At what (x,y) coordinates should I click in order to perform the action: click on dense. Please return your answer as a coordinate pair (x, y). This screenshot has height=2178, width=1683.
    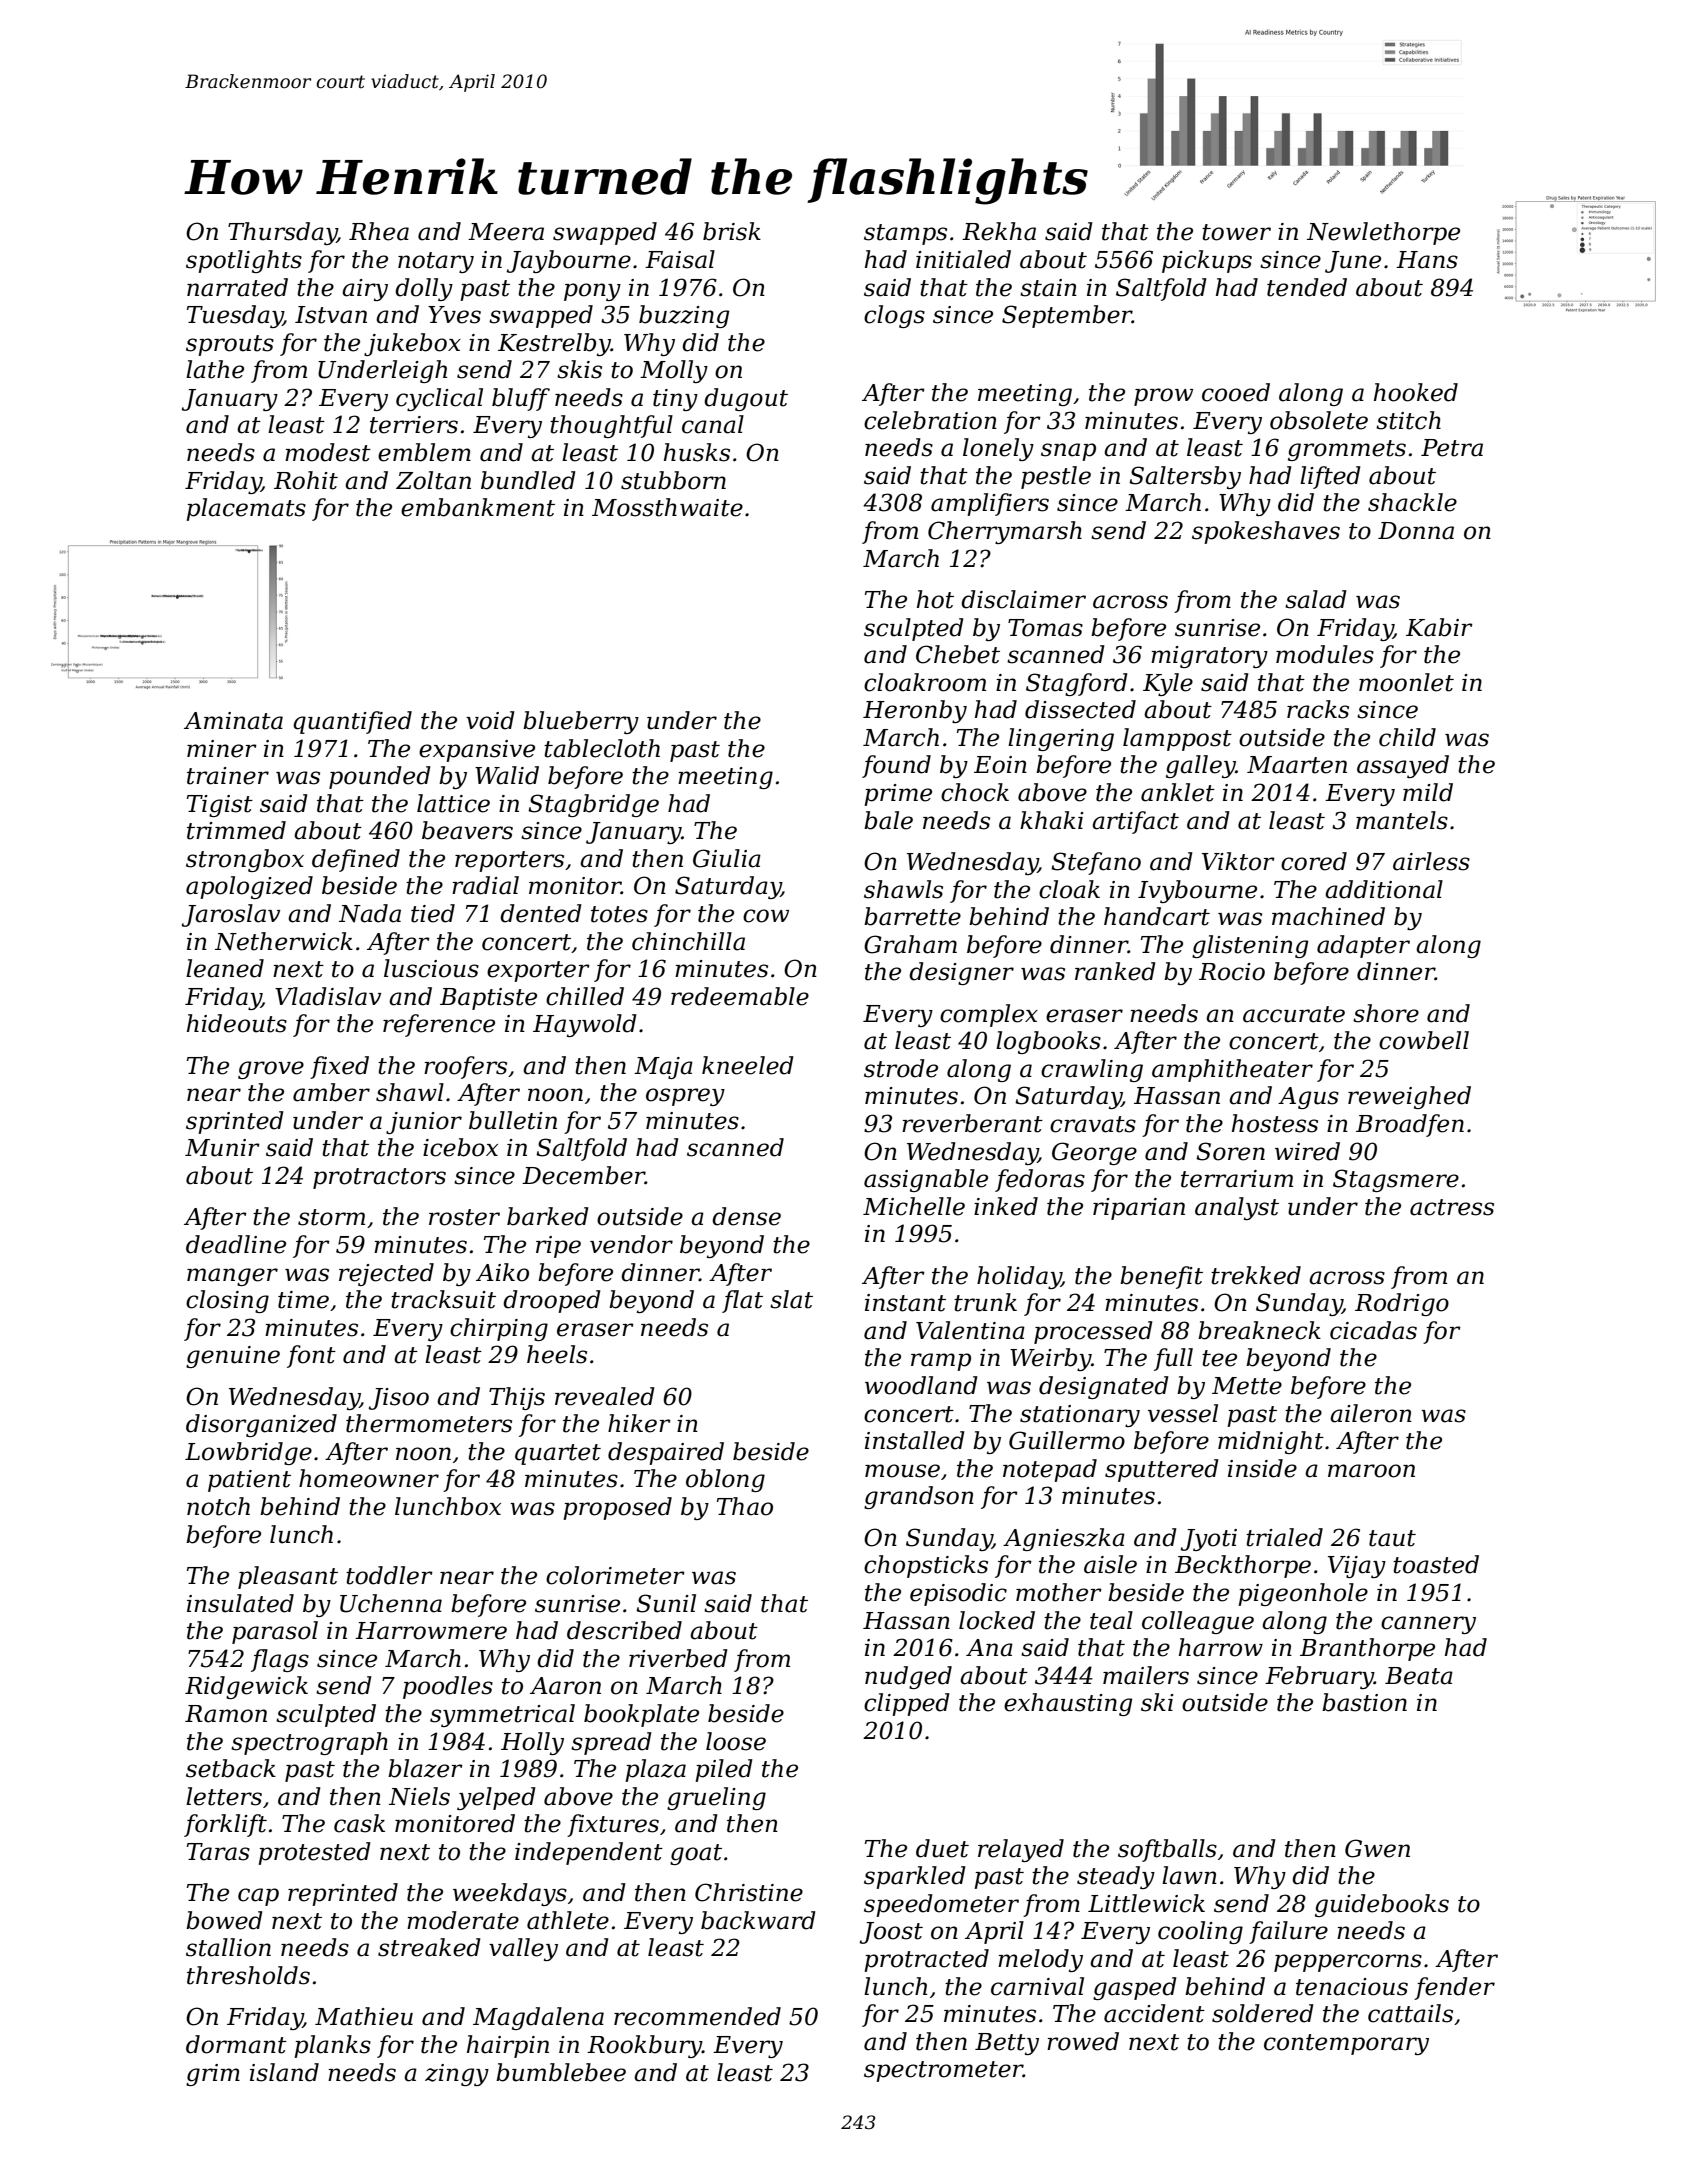
    Looking at the image, I should click on (746, 1216).
